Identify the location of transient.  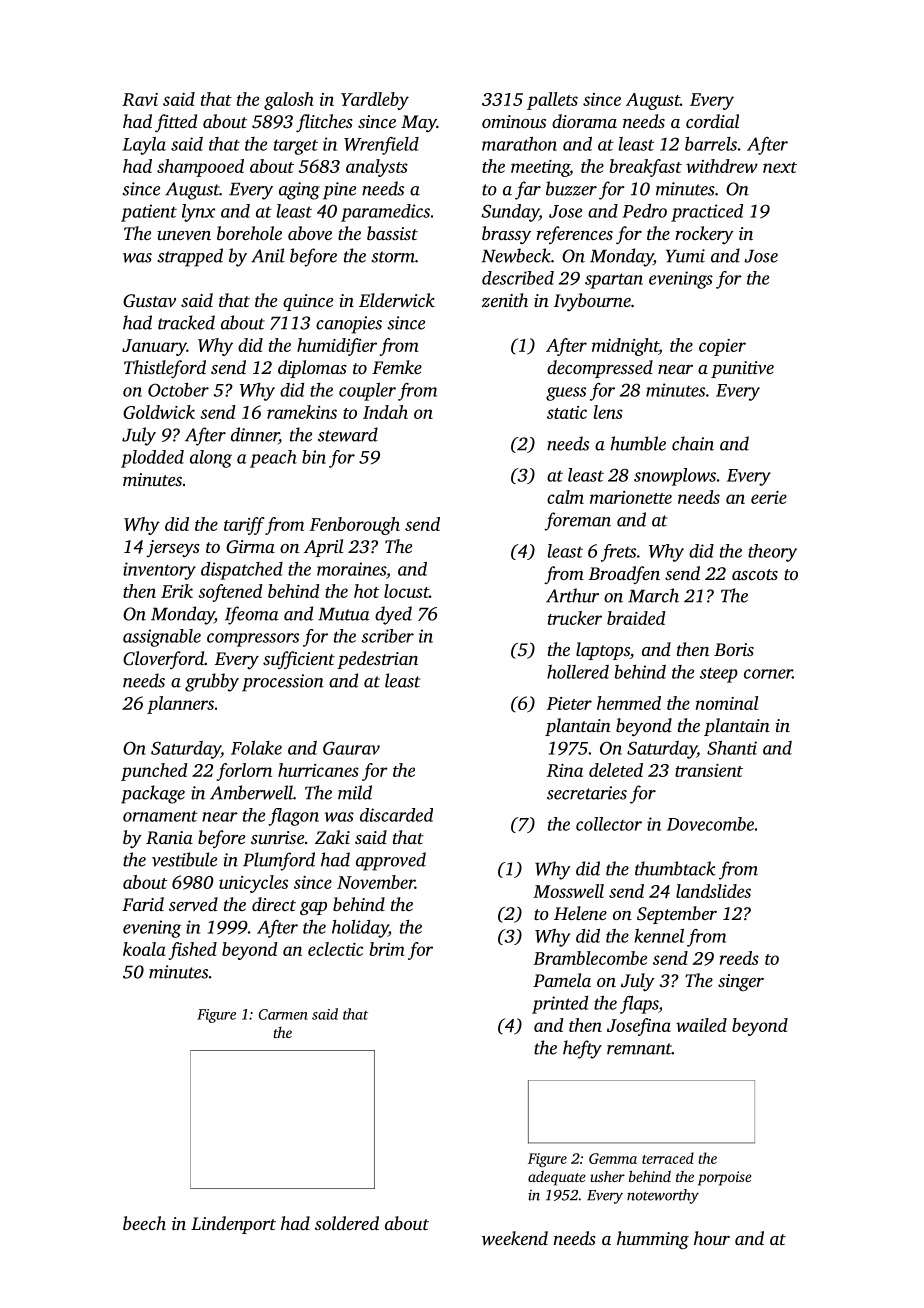
(709, 770).
